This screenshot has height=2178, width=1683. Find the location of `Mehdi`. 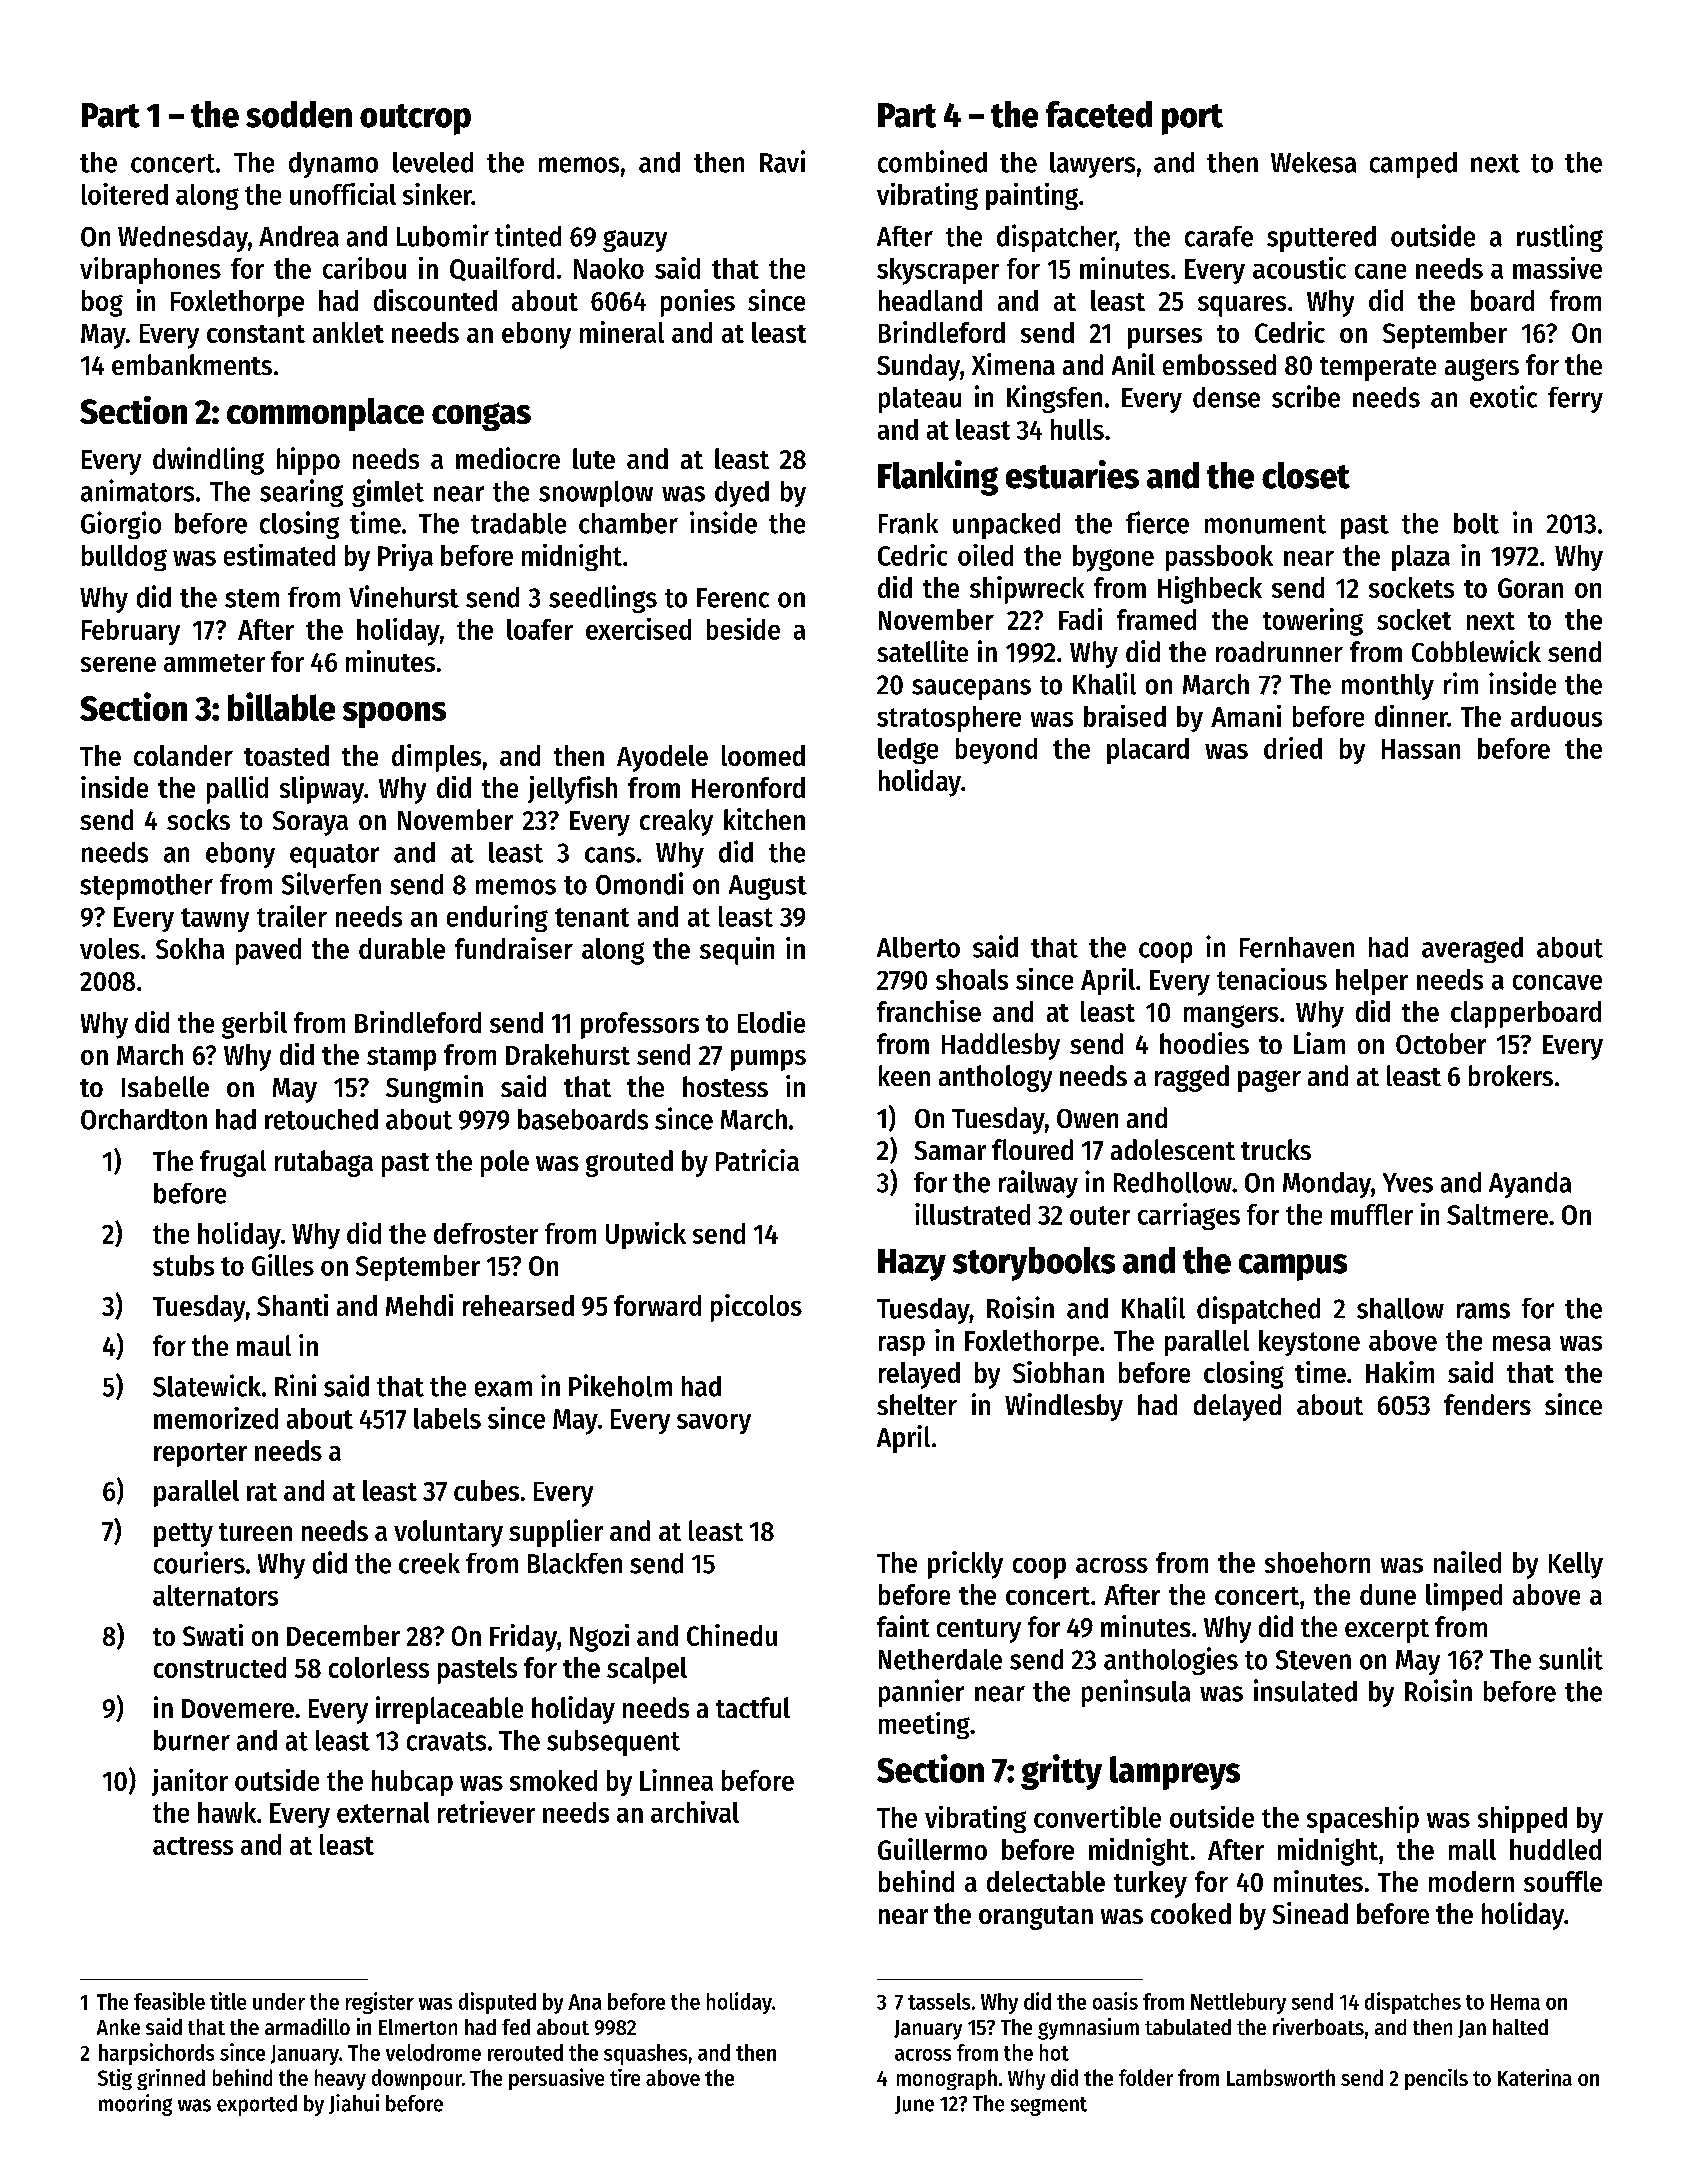

Mehdi is located at coordinates (419, 1305).
